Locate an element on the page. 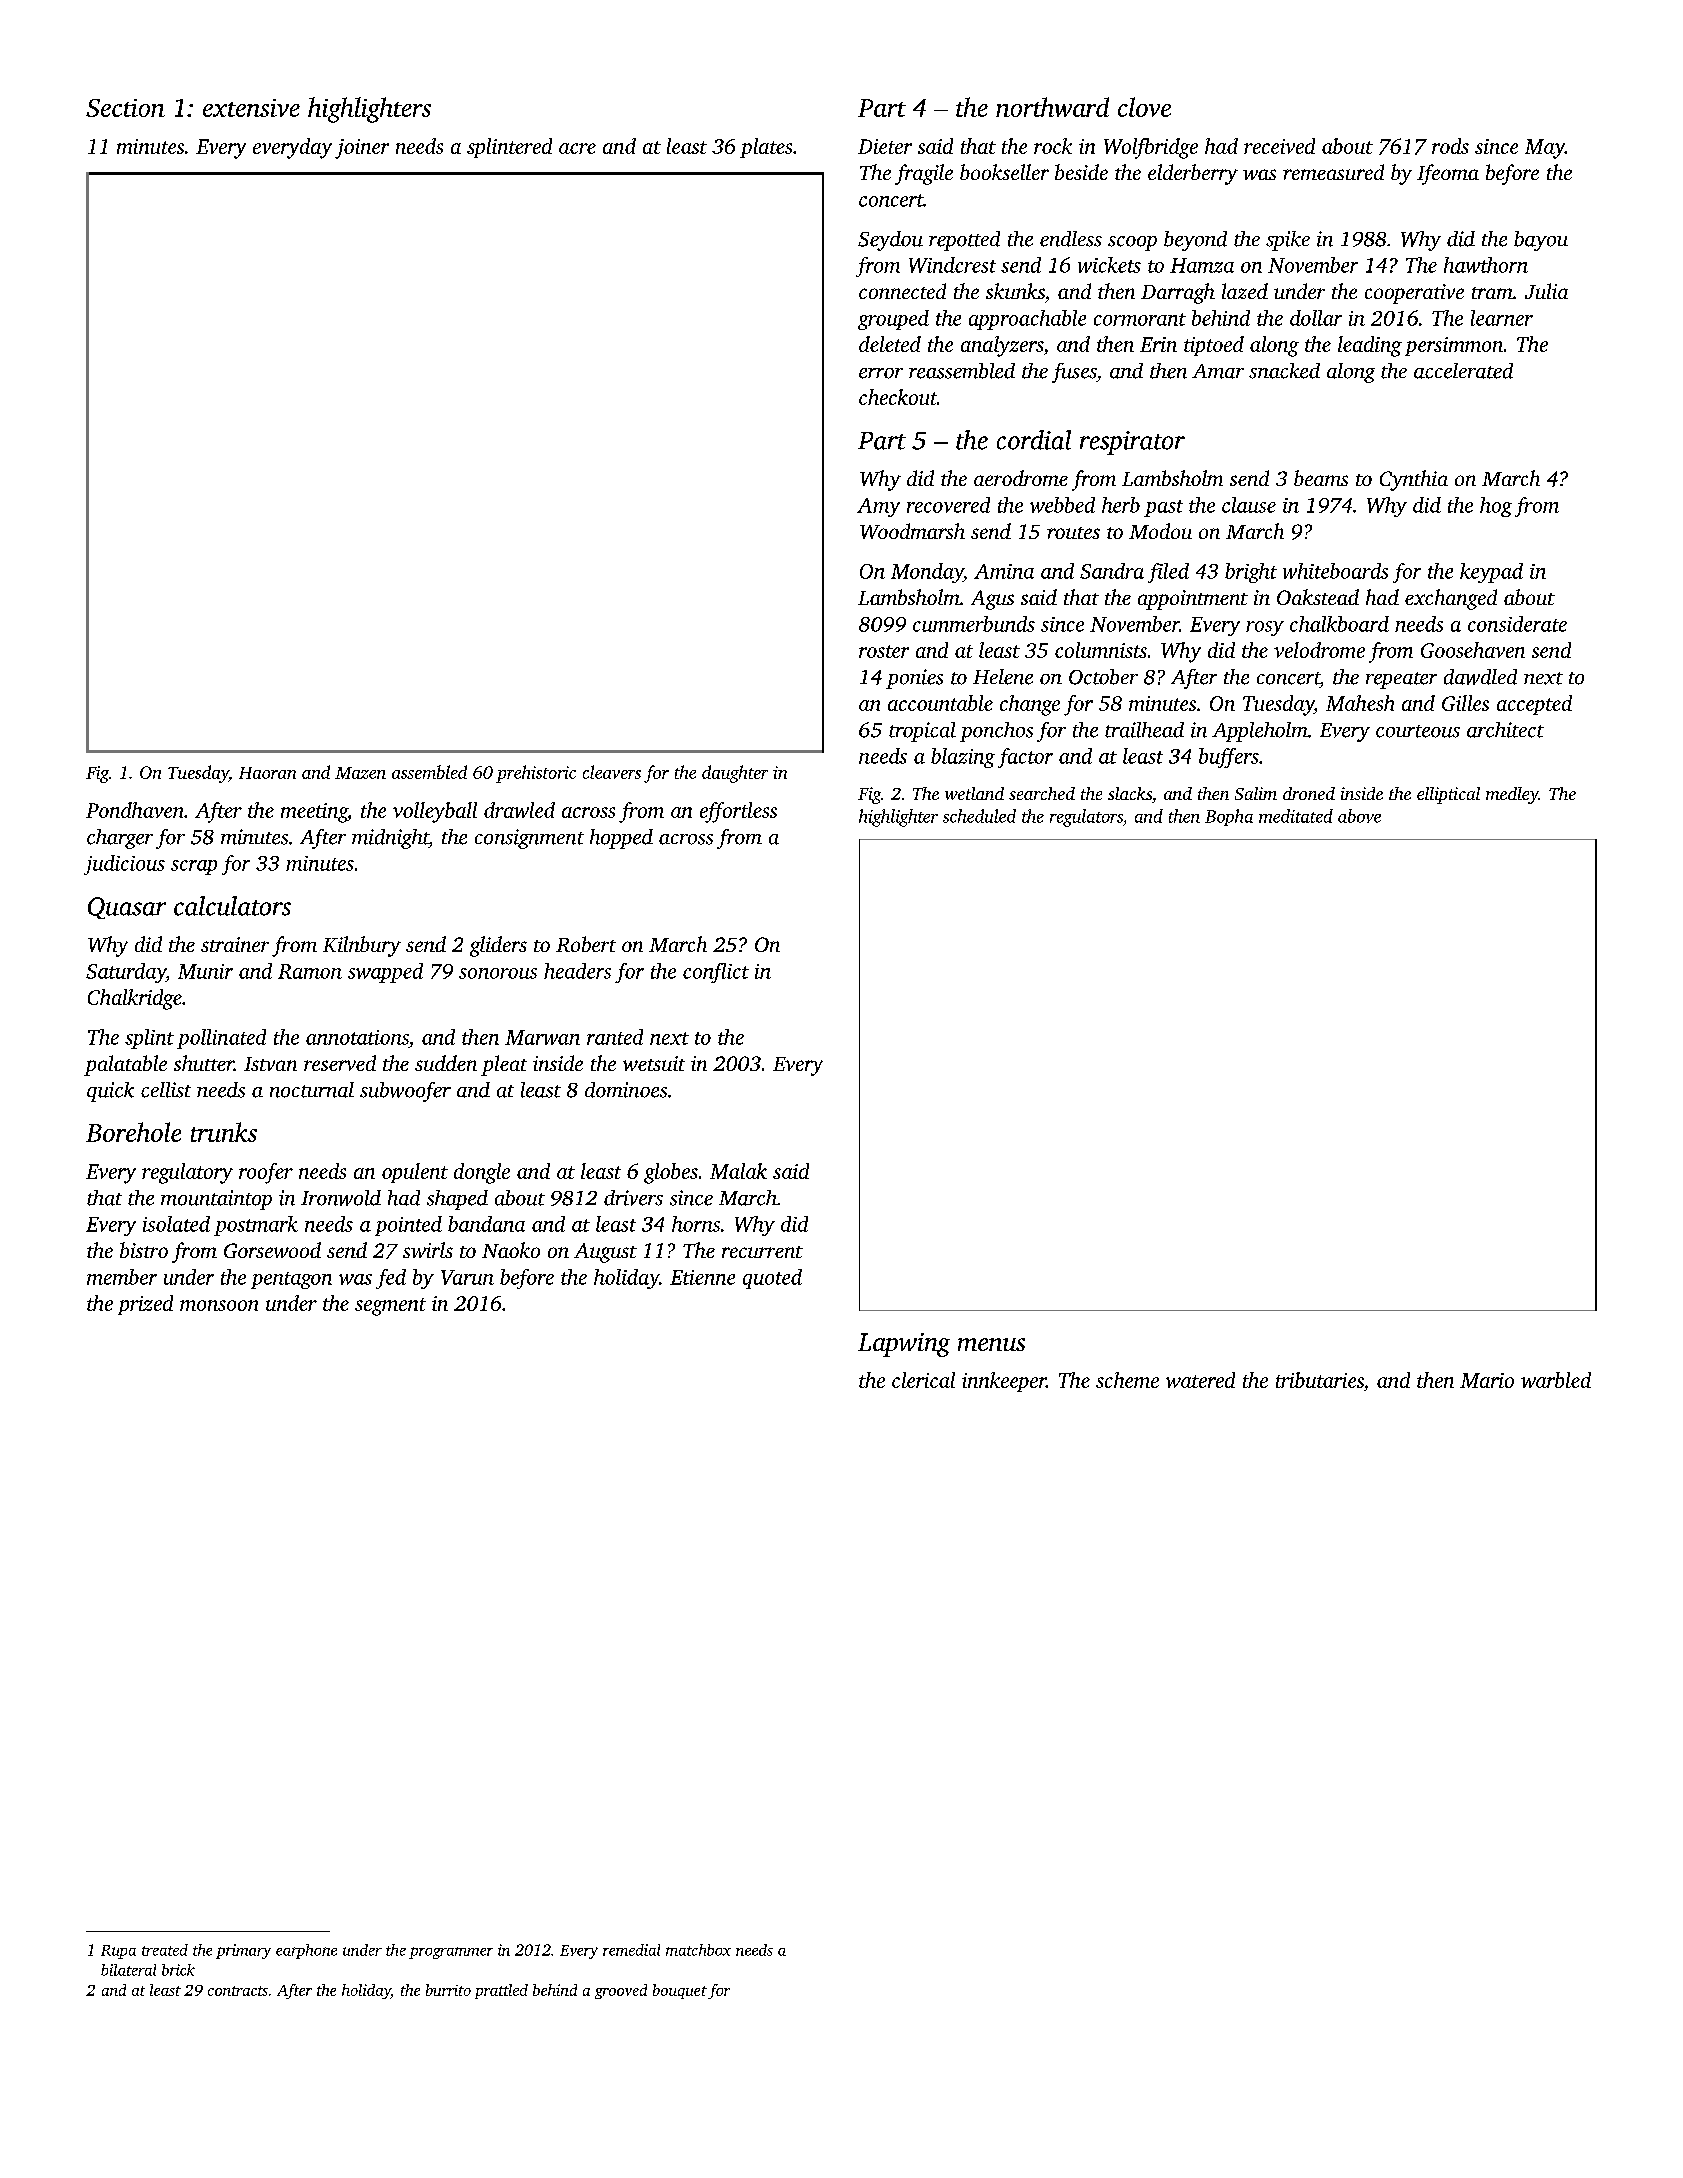 Image resolution: width=1683 pixels, height=2178 pixels. bouquet is located at coordinates (680, 1991).
